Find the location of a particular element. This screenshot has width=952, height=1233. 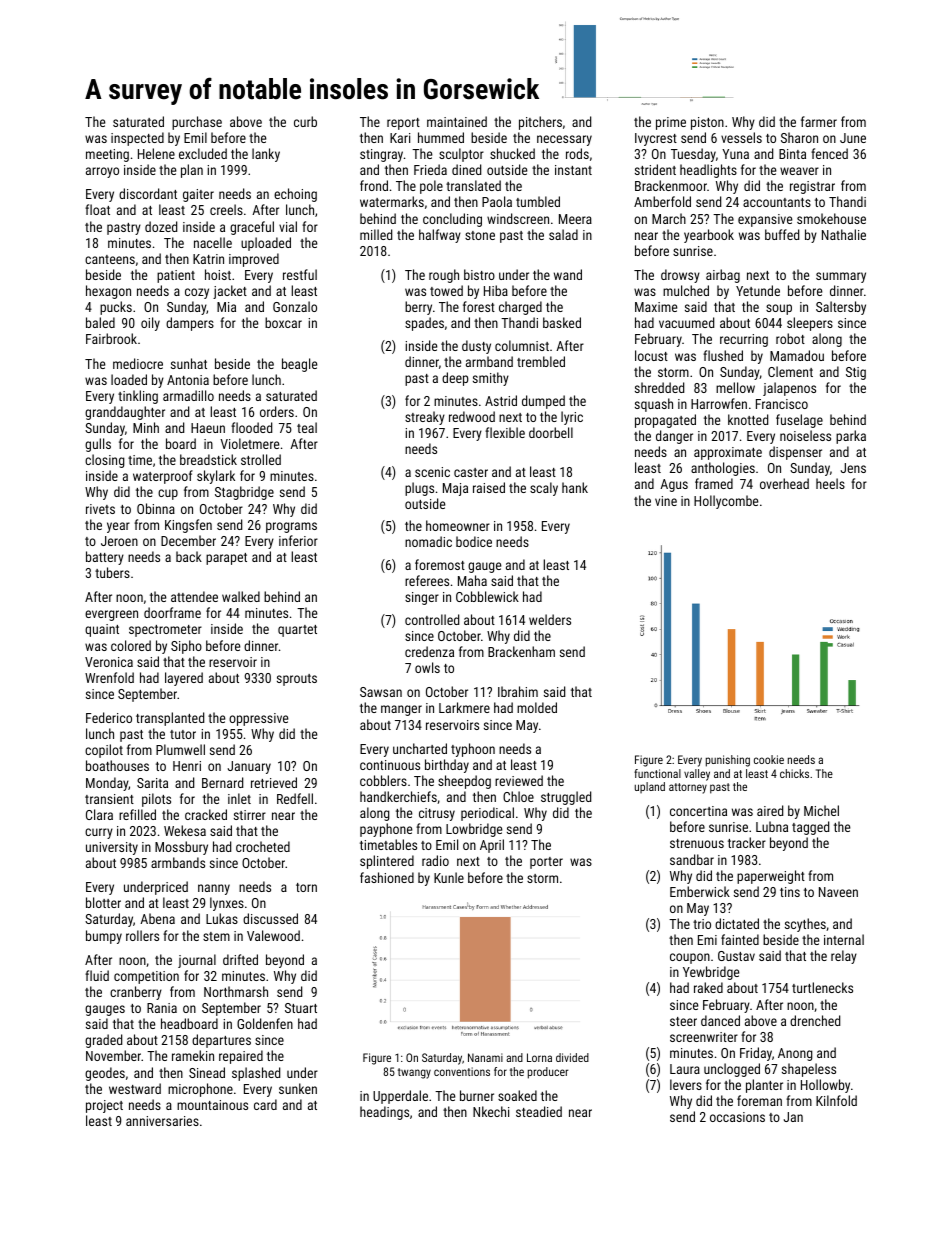

fluid is located at coordinates (97, 975).
